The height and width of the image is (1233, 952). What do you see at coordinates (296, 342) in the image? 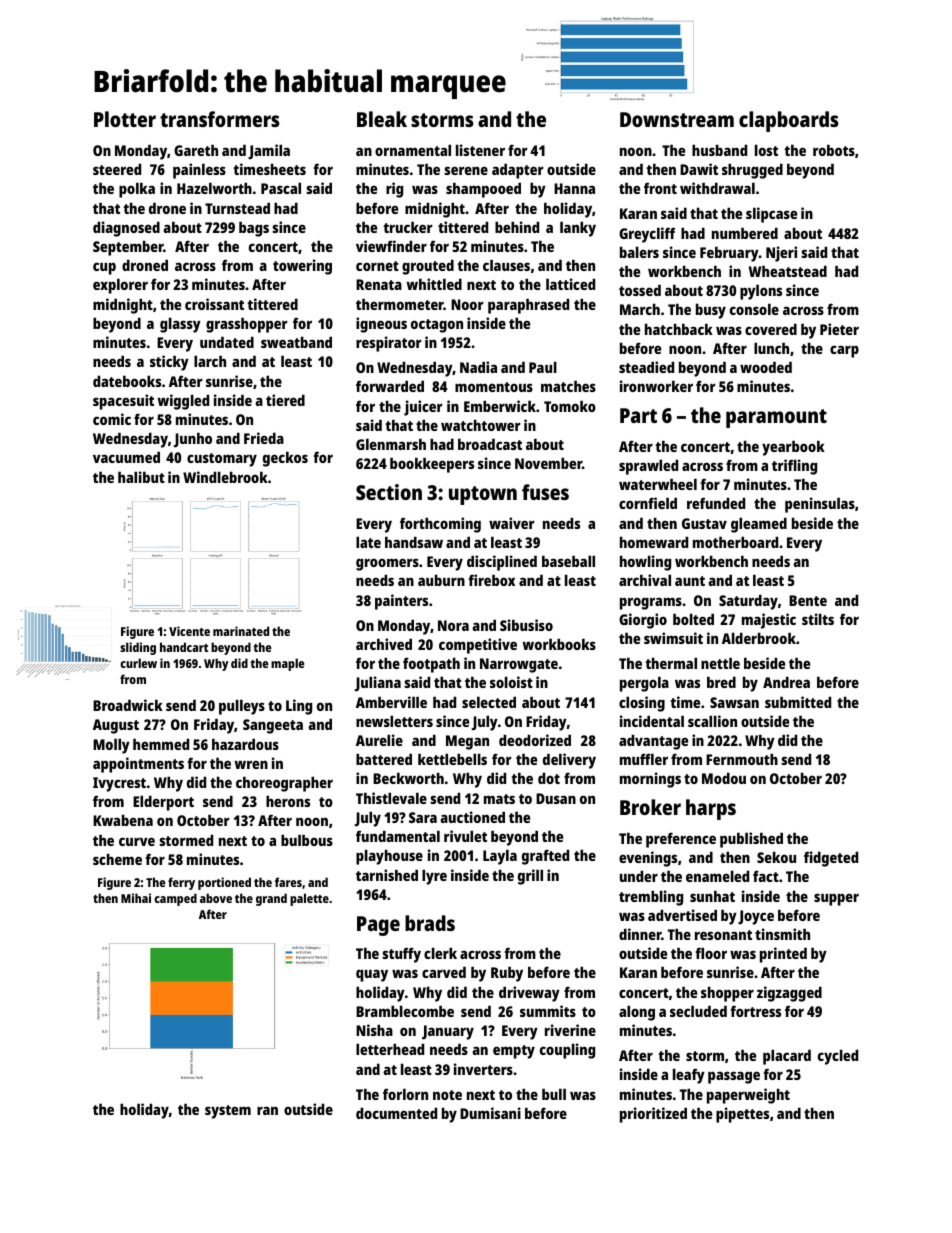
I see `sweatband` at bounding box center [296, 342].
